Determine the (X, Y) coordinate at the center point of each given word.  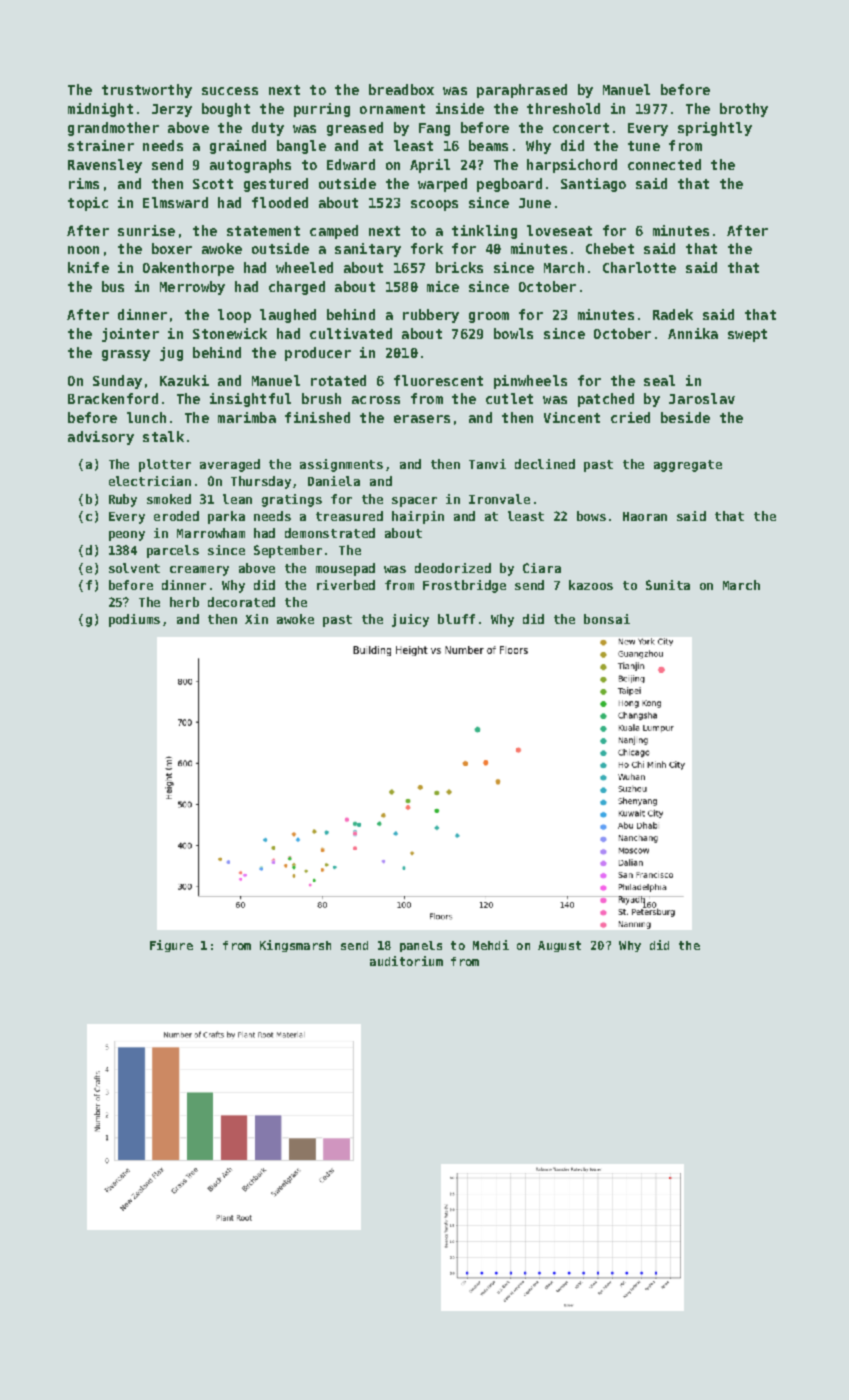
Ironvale (499, 499)
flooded (280, 202)
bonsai (607, 619)
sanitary (368, 250)
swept (747, 335)
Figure (171, 946)
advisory (101, 438)
